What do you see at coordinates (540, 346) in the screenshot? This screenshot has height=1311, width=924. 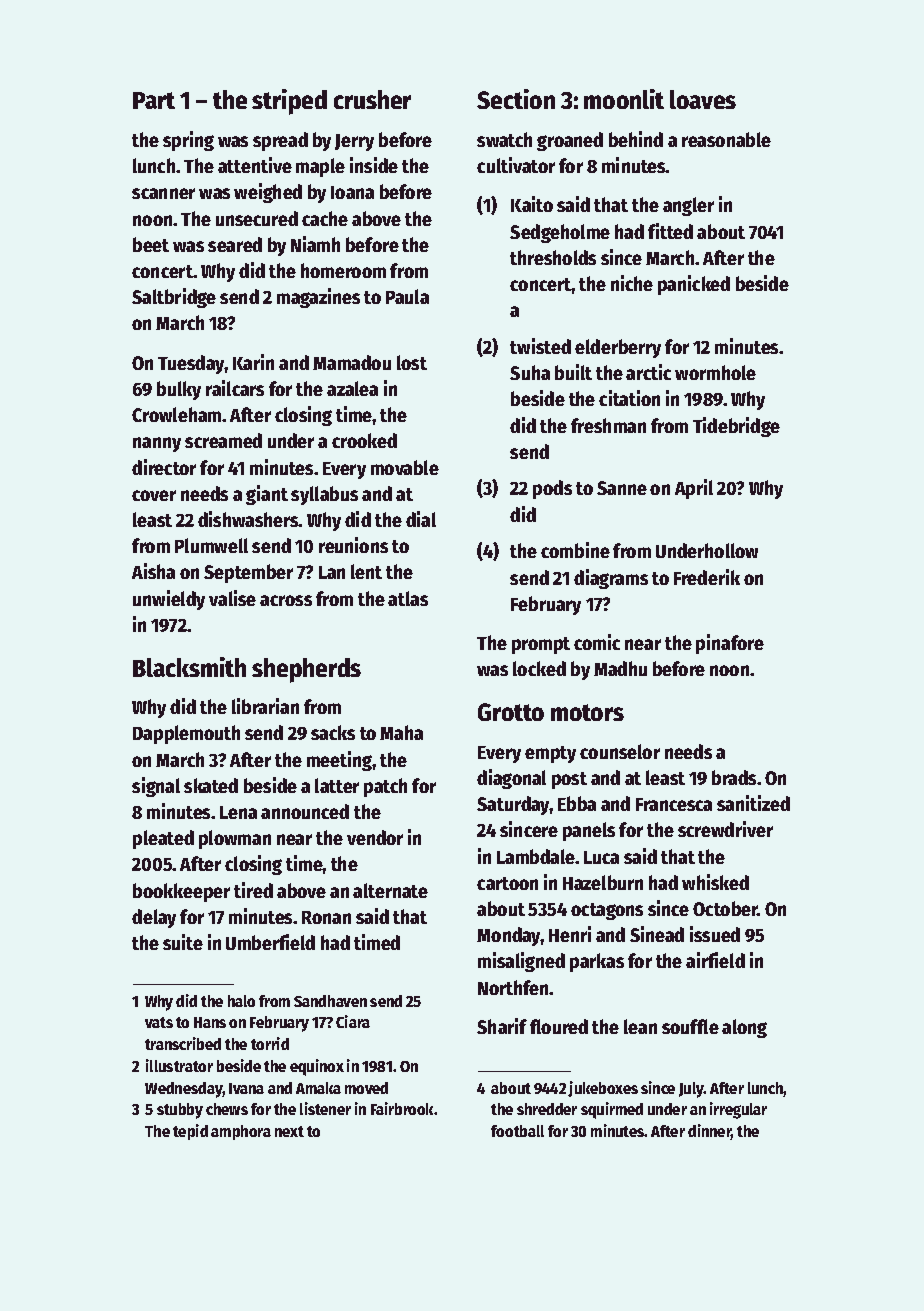 I see `twisted` at bounding box center [540, 346].
